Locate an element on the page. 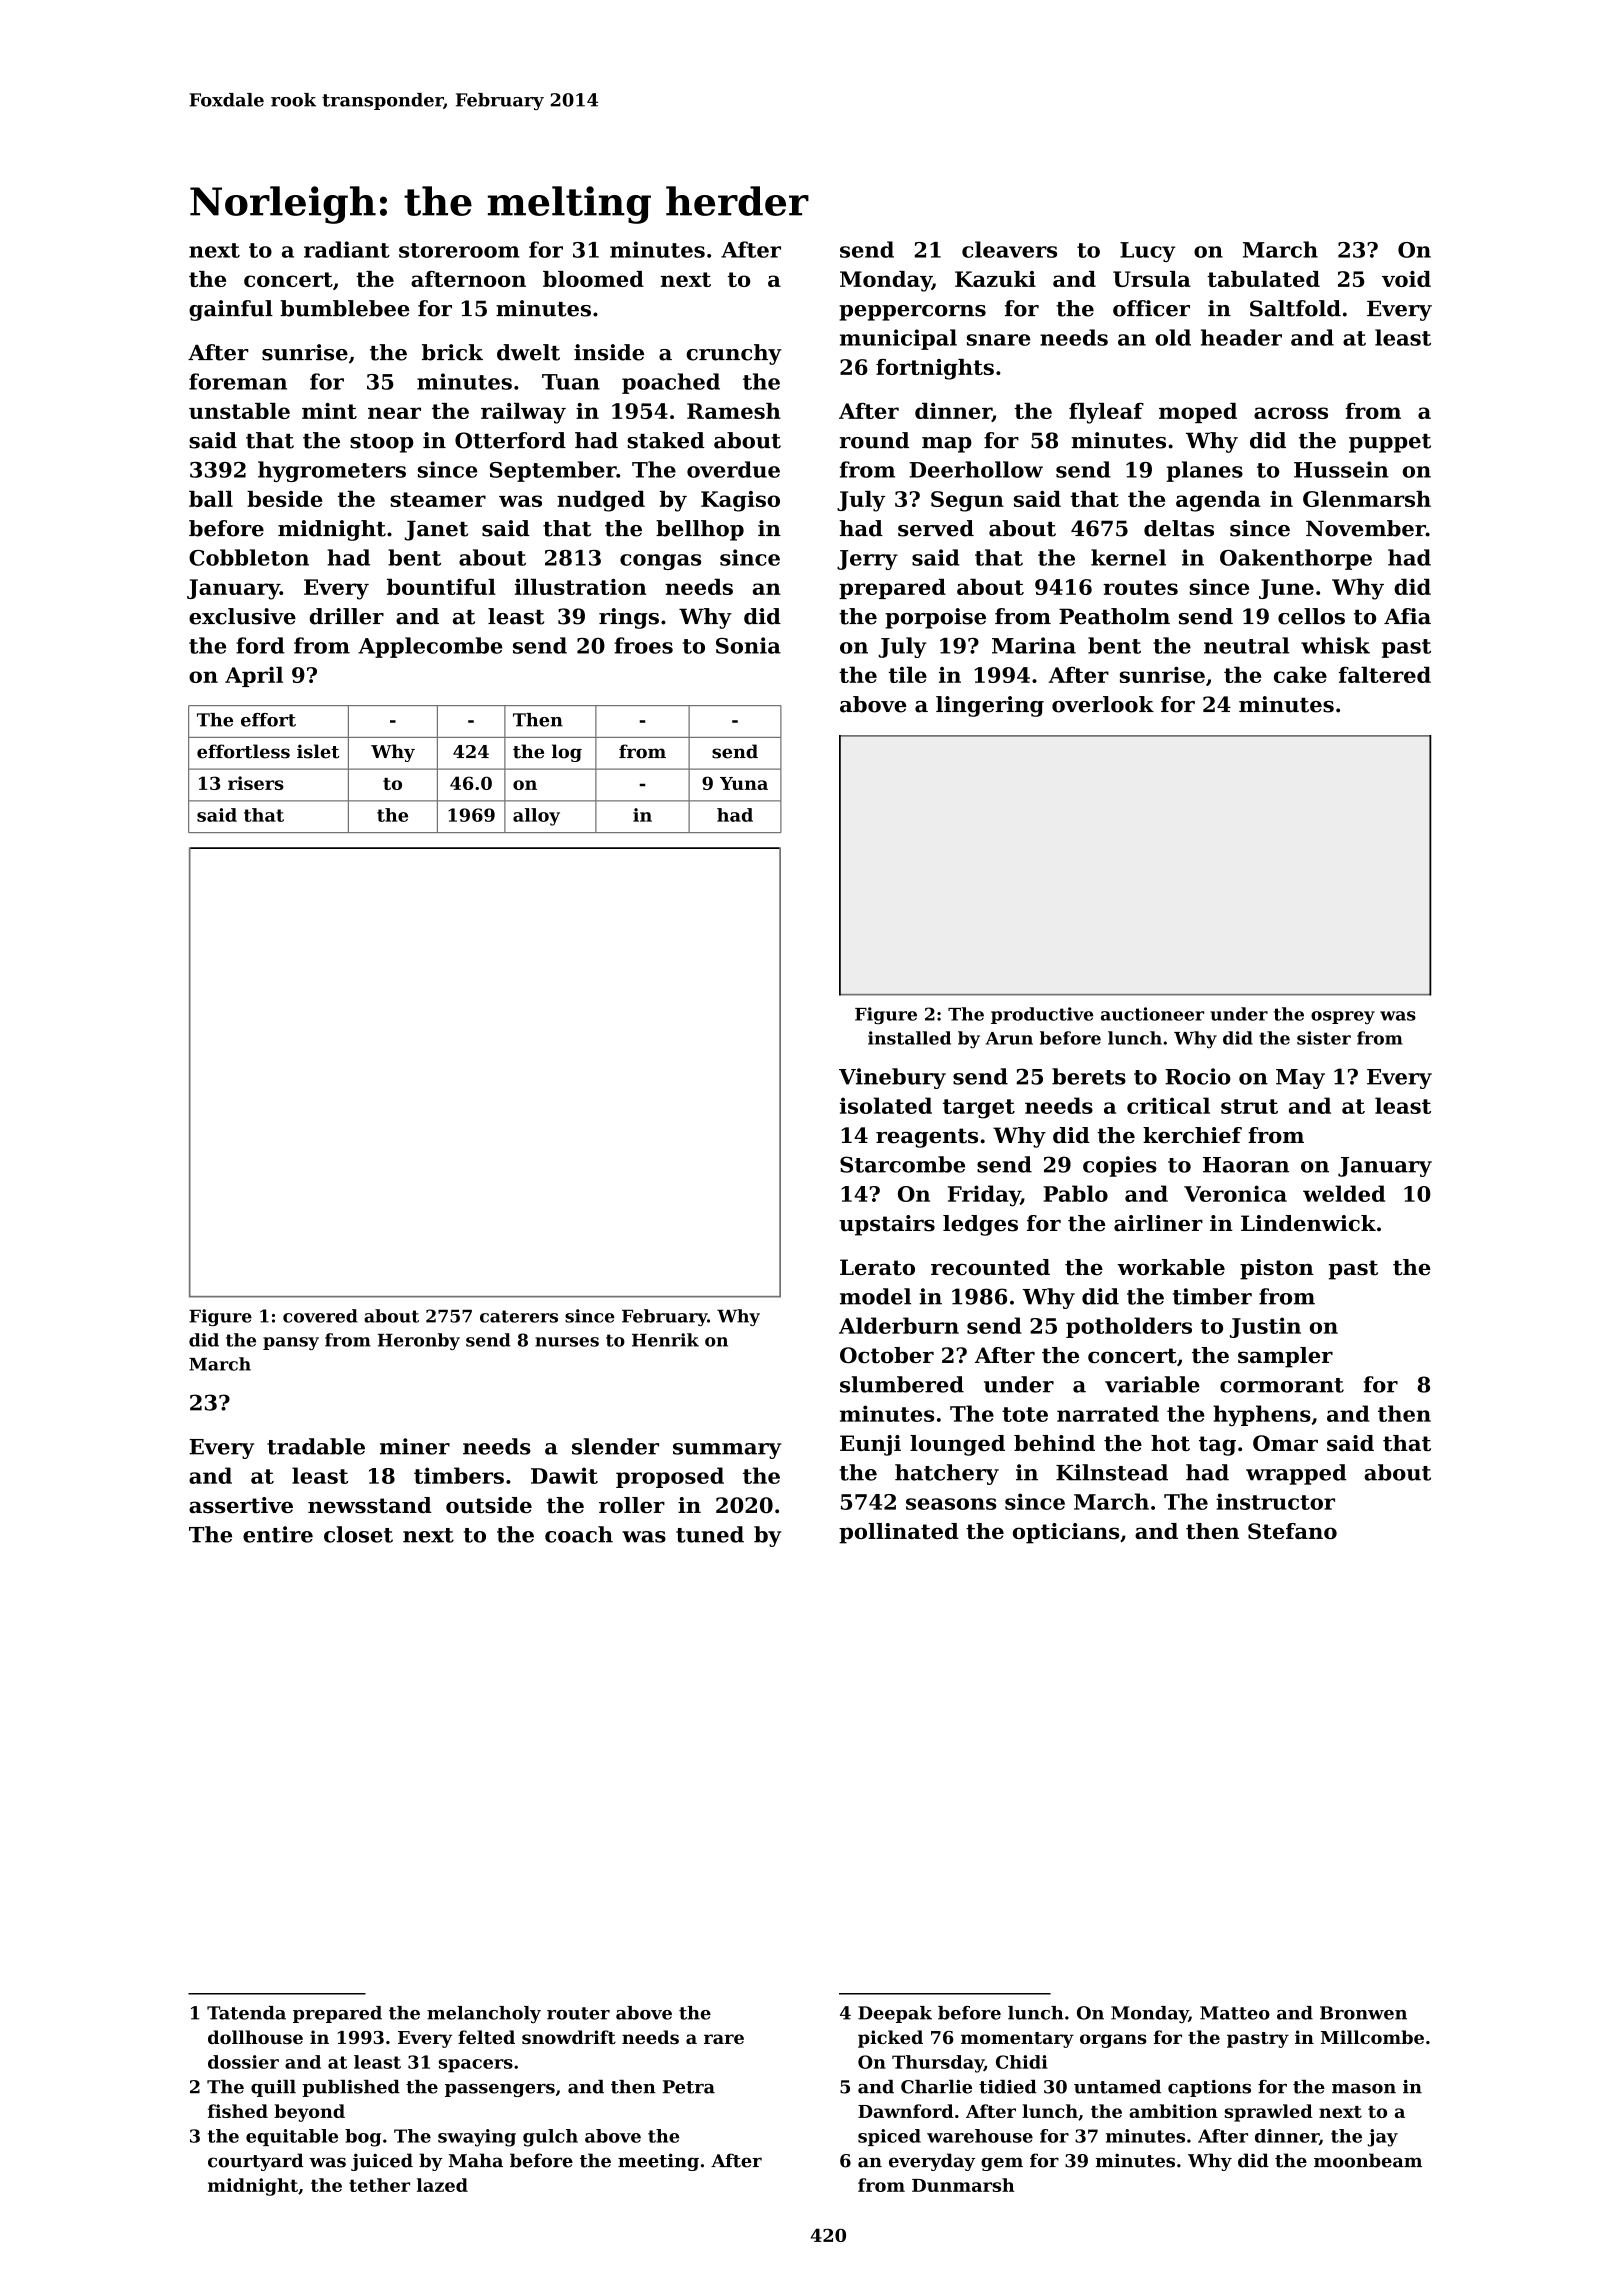 This page has width=1620, height=2292. Segun is located at coordinates (967, 501).
